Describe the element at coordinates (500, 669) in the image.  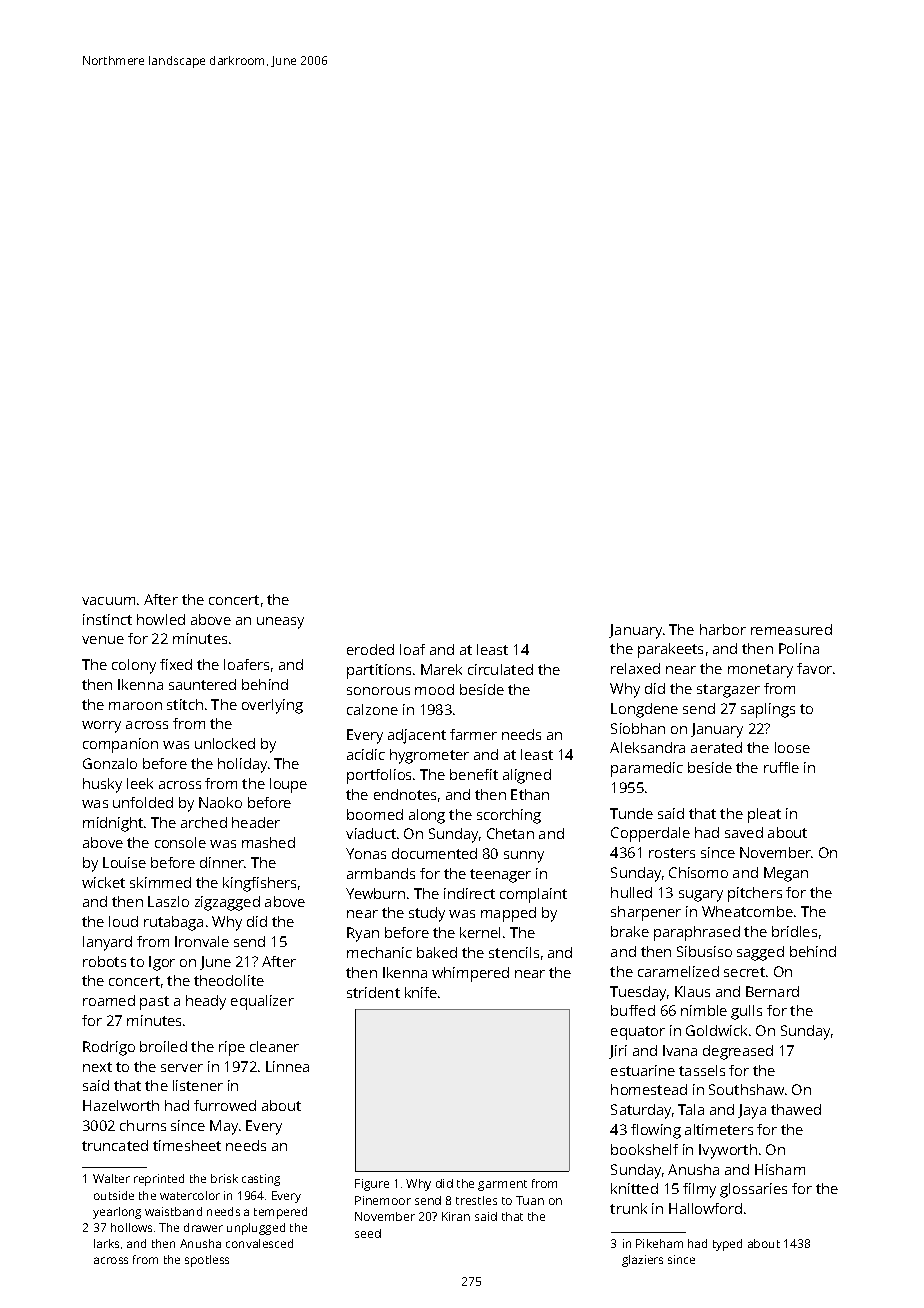
I see `circulated` at that location.
